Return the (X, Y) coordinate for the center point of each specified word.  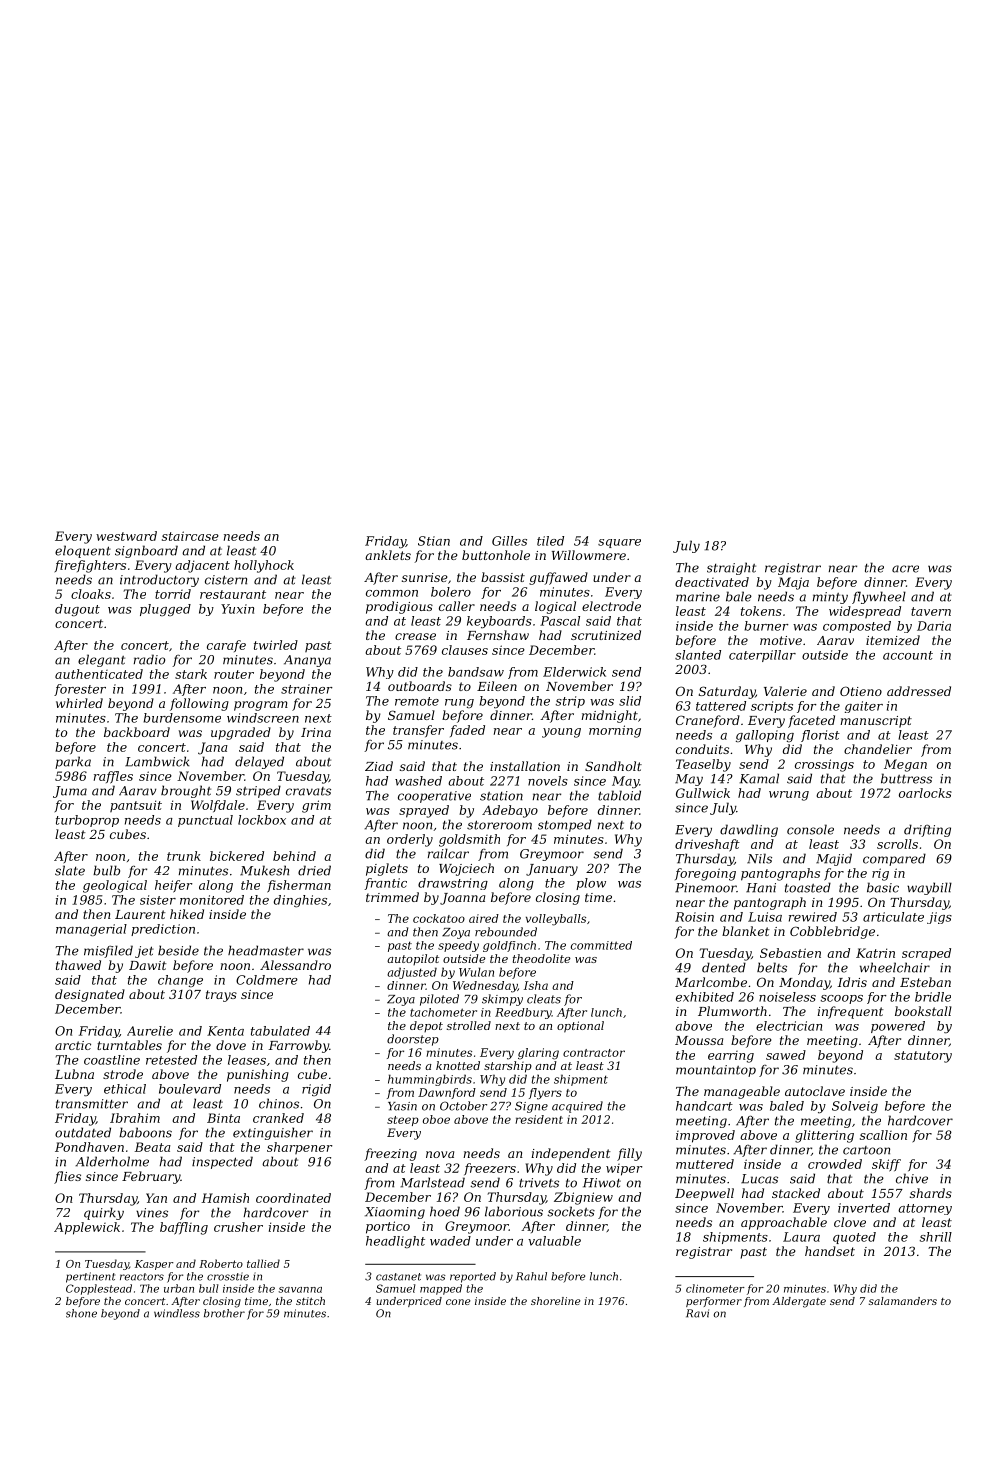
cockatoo (439, 918)
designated (90, 995)
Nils (759, 858)
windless (177, 1313)
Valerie (785, 691)
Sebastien (790, 953)
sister (158, 900)
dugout (77, 610)
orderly (410, 840)
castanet (398, 1277)
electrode (611, 606)
